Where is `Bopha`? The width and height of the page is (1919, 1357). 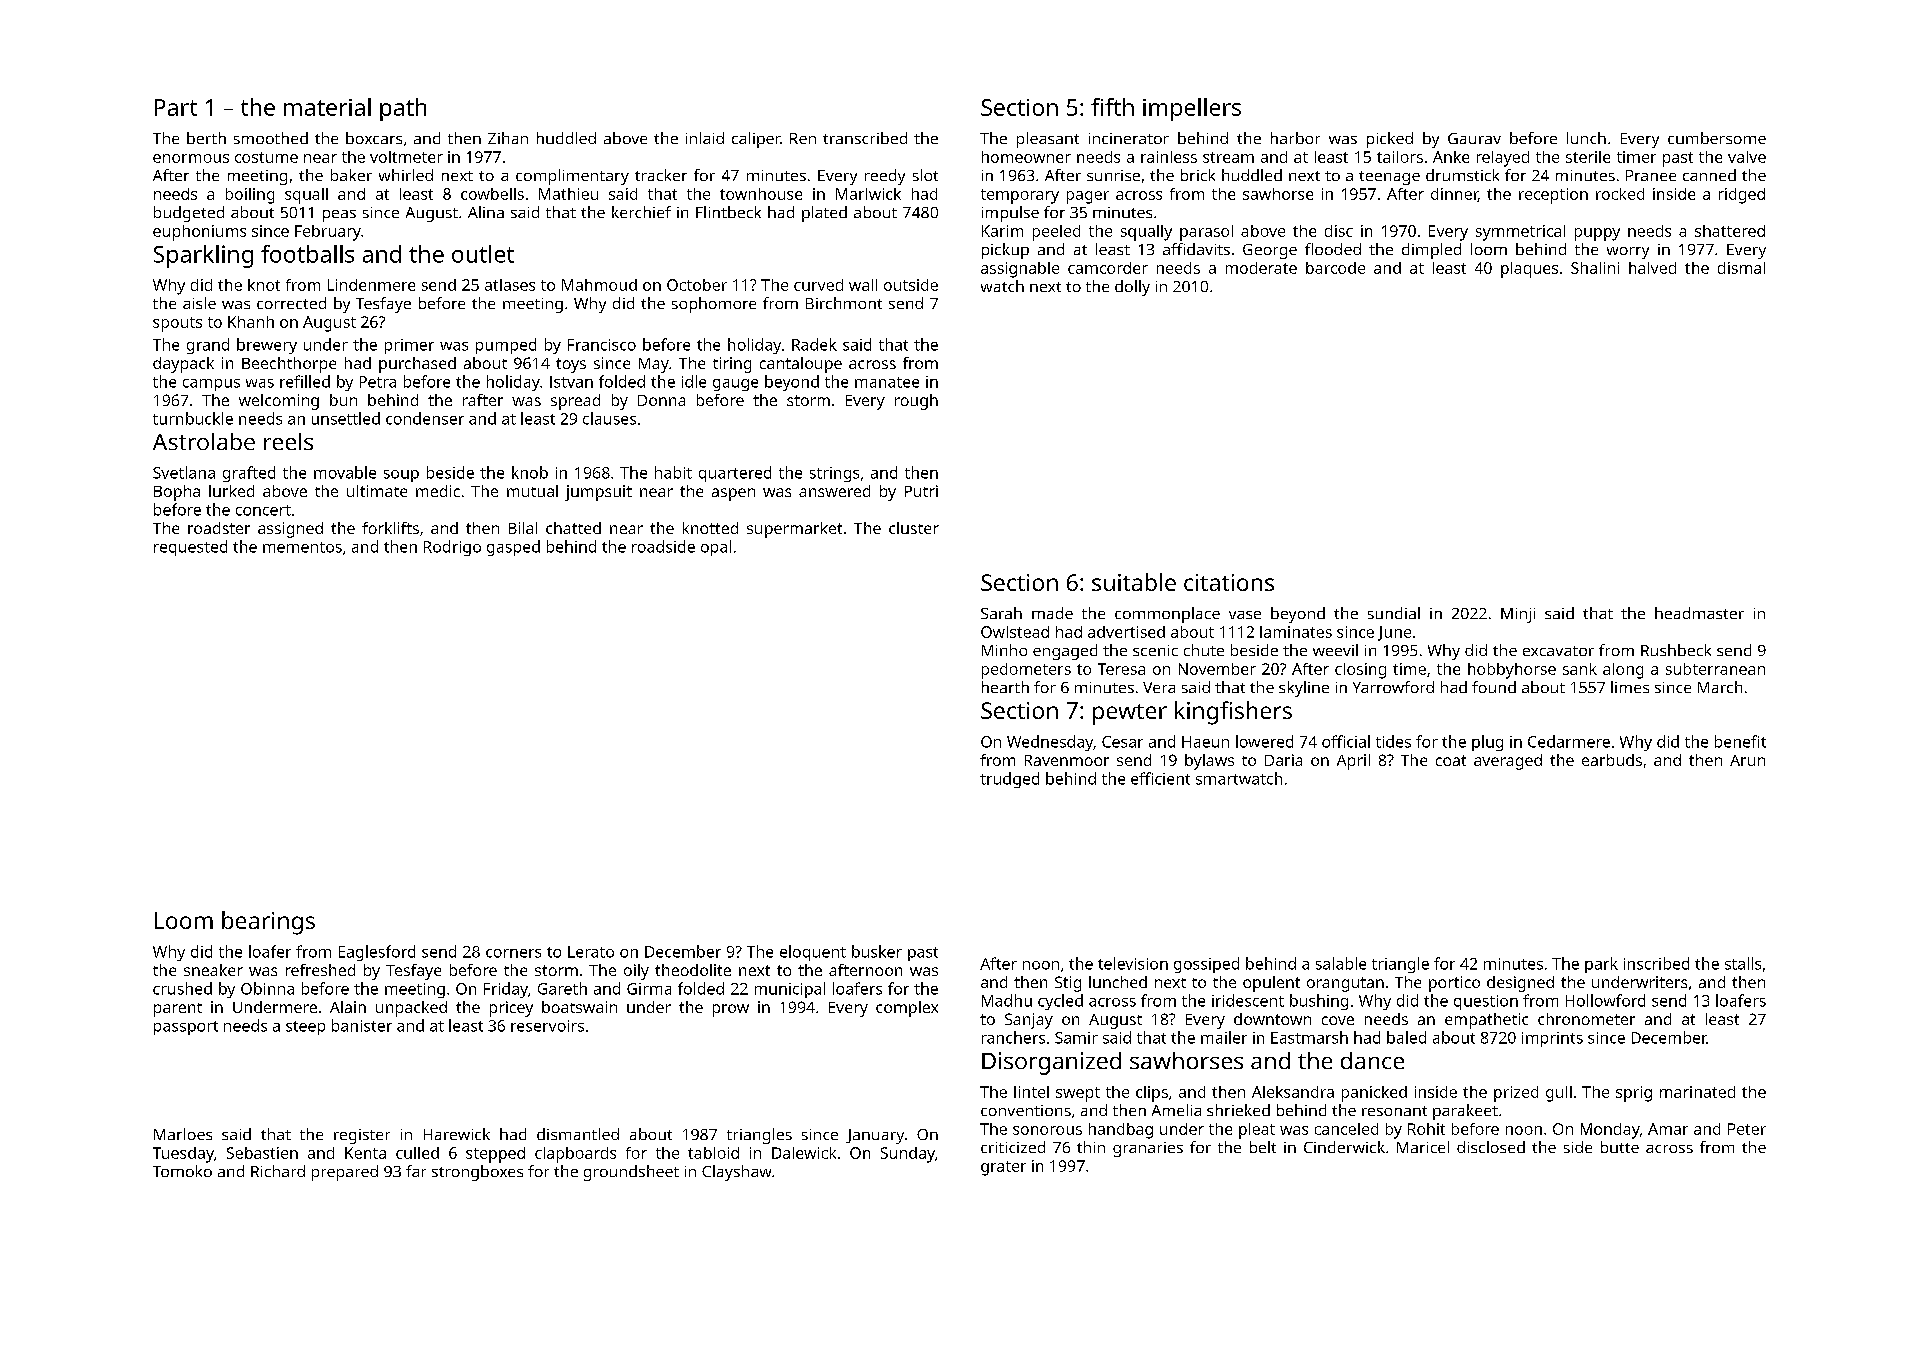 Bopha is located at coordinates (177, 493).
